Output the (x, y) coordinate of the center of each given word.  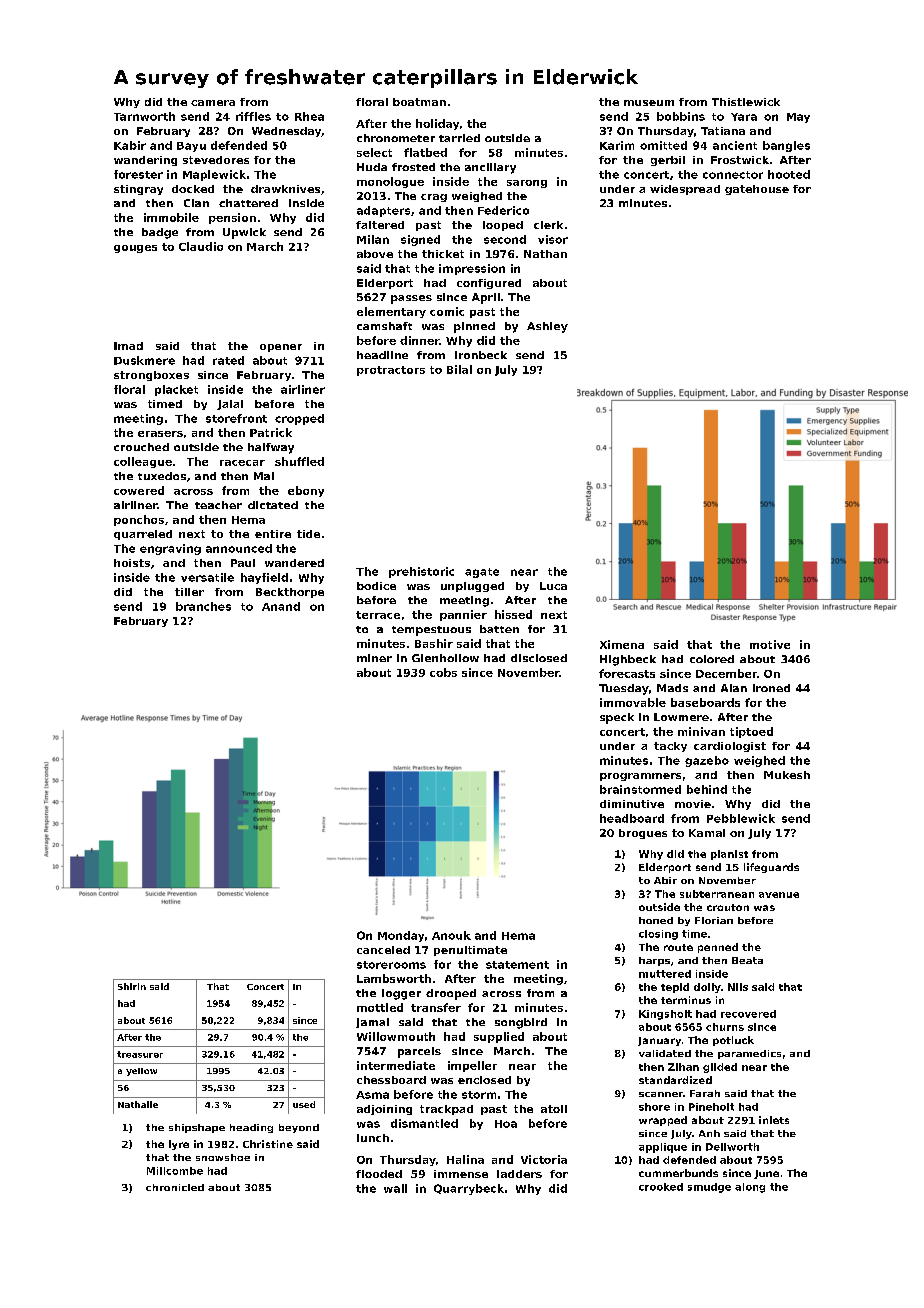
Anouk (451, 935)
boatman (419, 102)
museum (649, 103)
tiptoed (751, 732)
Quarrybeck (469, 1189)
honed (656, 920)
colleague (143, 462)
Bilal (459, 369)
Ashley (547, 327)
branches (203, 606)
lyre (179, 1145)
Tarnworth (144, 116)
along (750, 1188)
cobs (443, 672)
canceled (383, 950)
